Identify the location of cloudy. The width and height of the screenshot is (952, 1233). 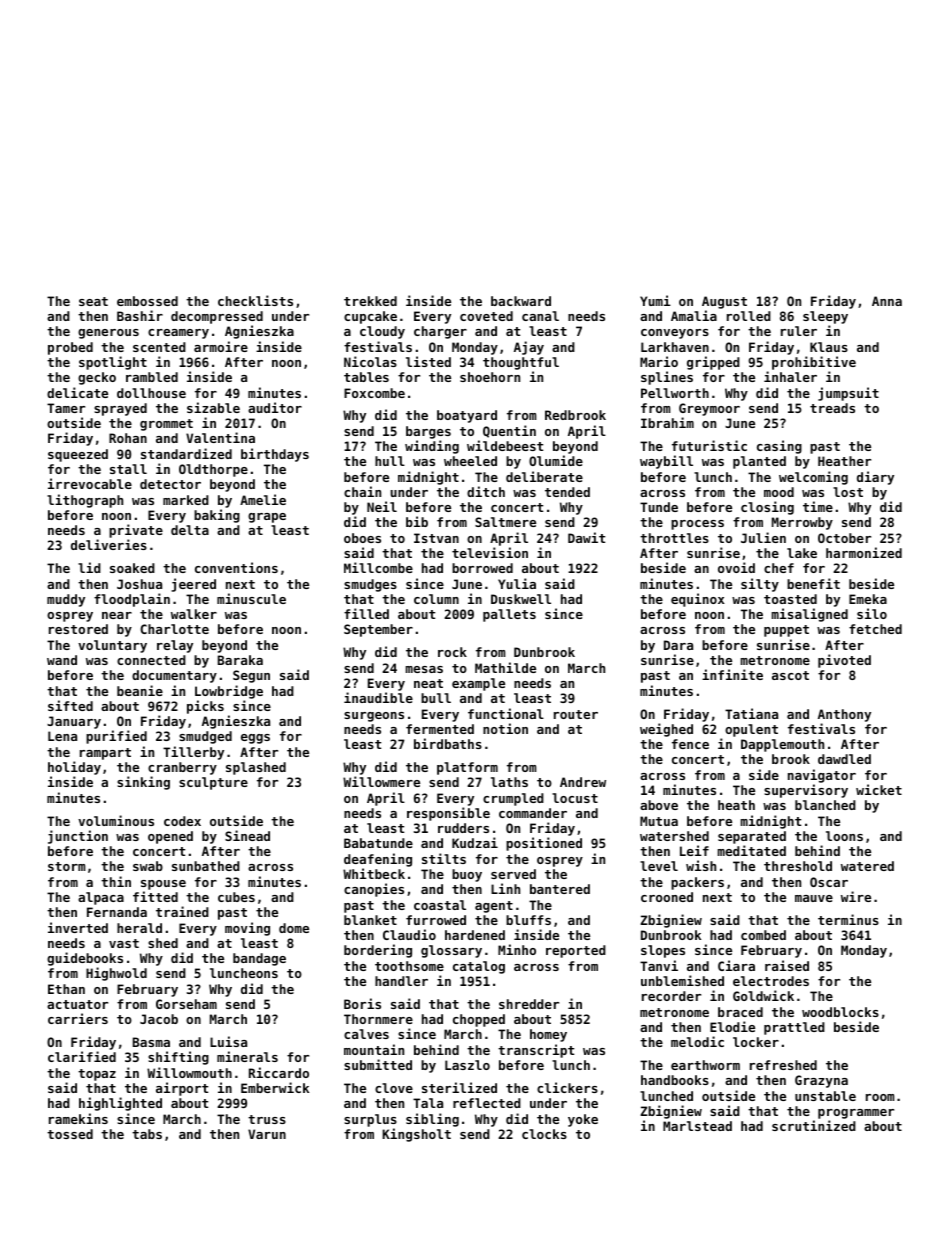
(382, 332).
